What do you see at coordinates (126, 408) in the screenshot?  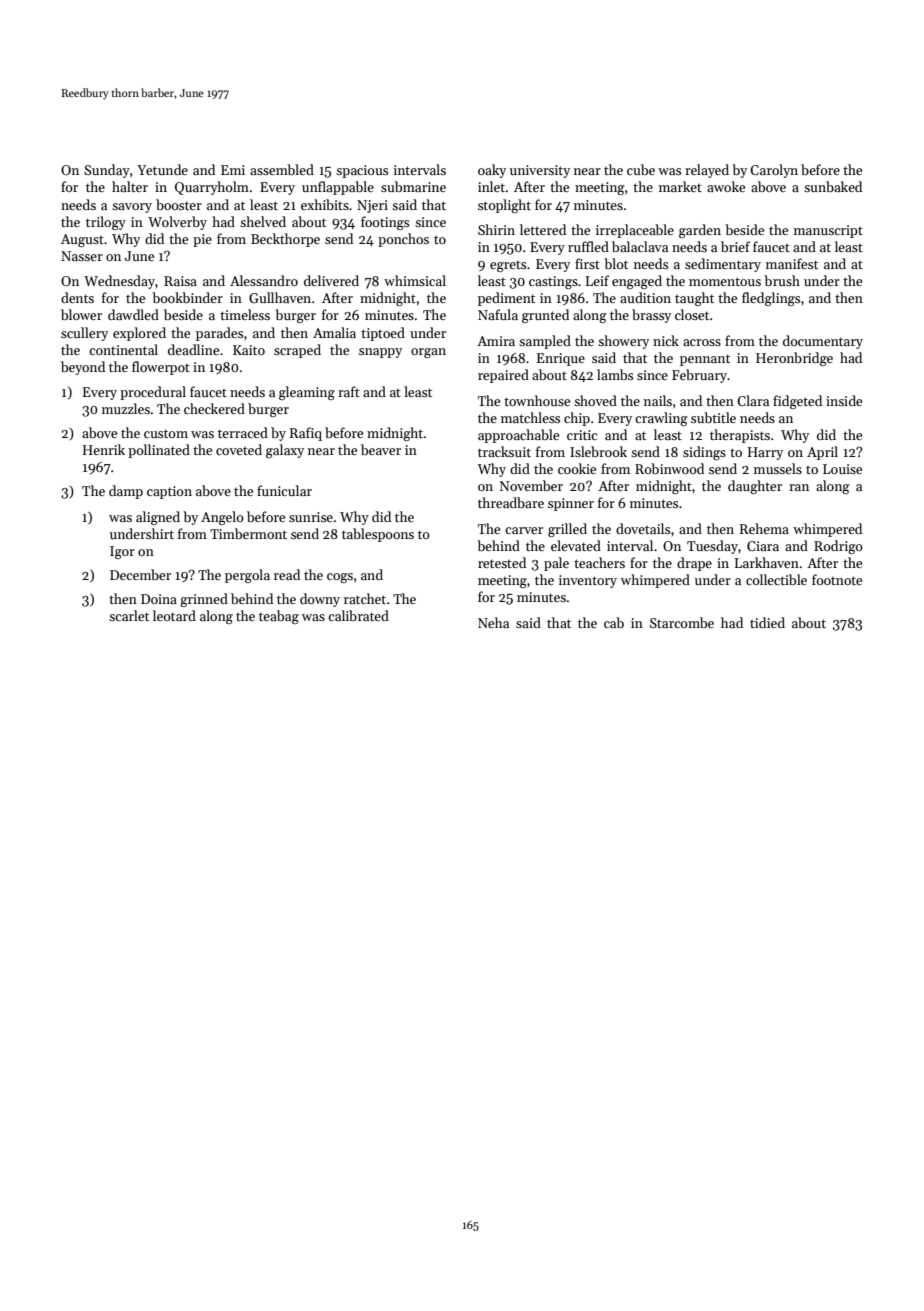 I see `muzzles` at bounding box center [126, 408].
